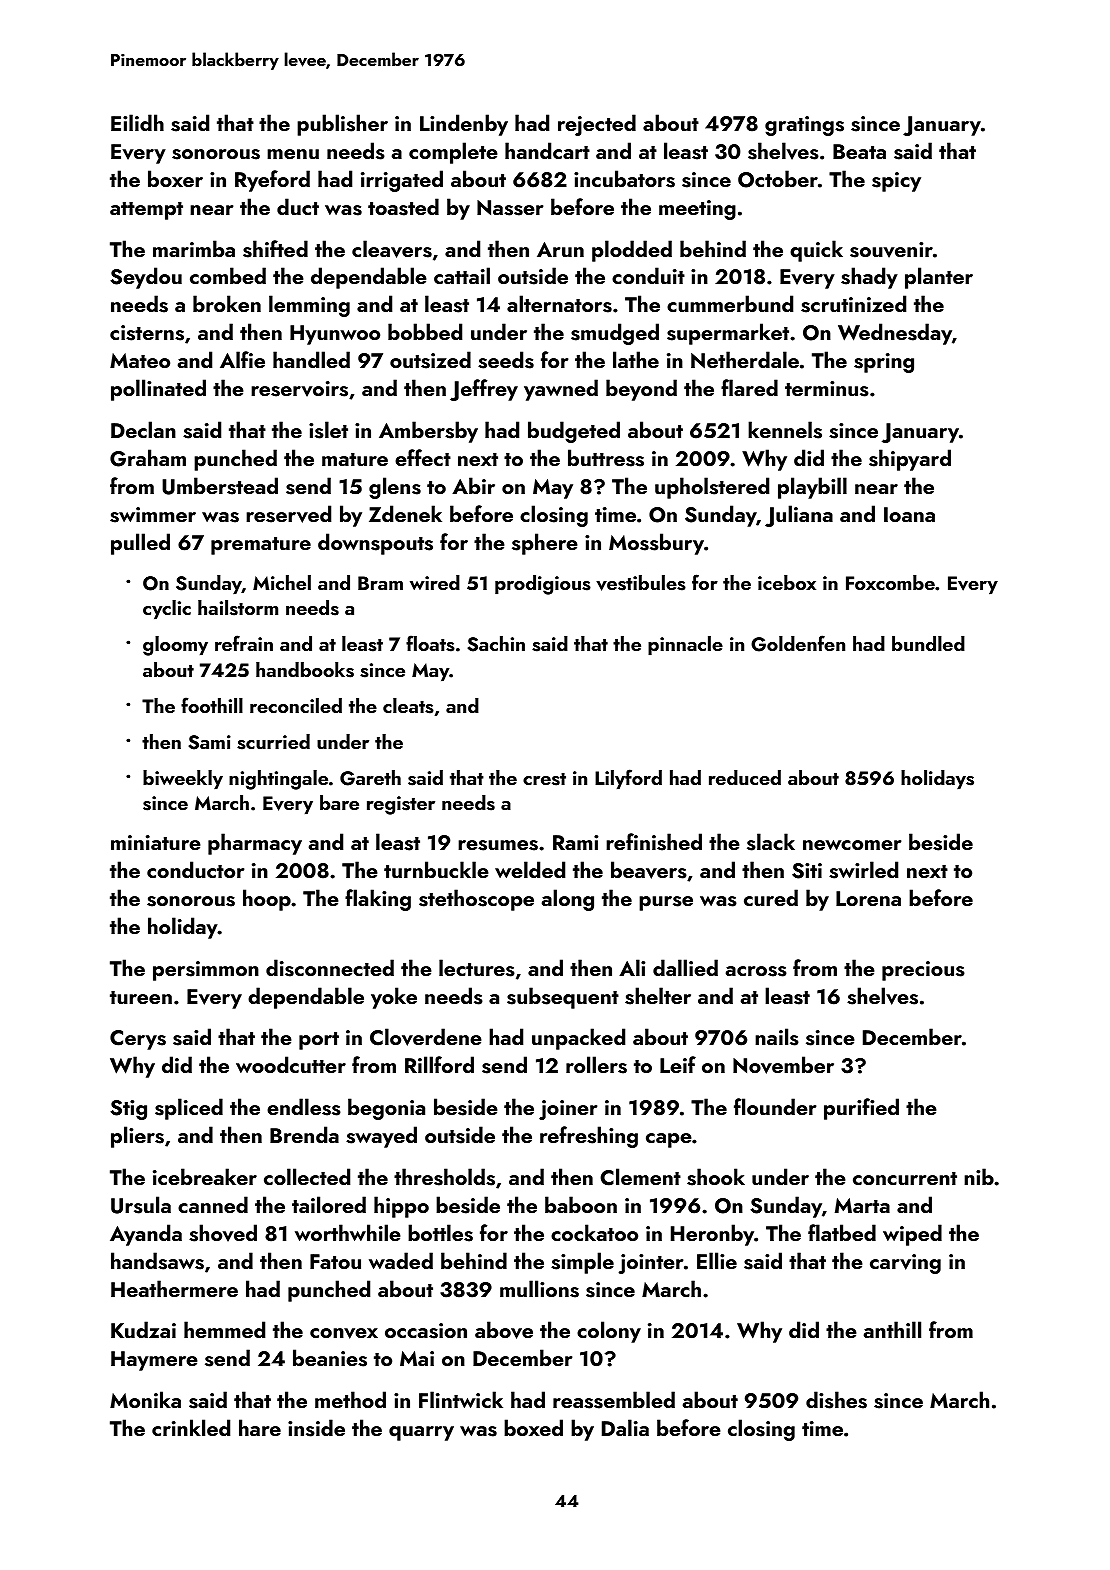  What do you see at coordinates (890, 582) in the page?
I see `Foxcombe` at bounding box center [890, 582].
